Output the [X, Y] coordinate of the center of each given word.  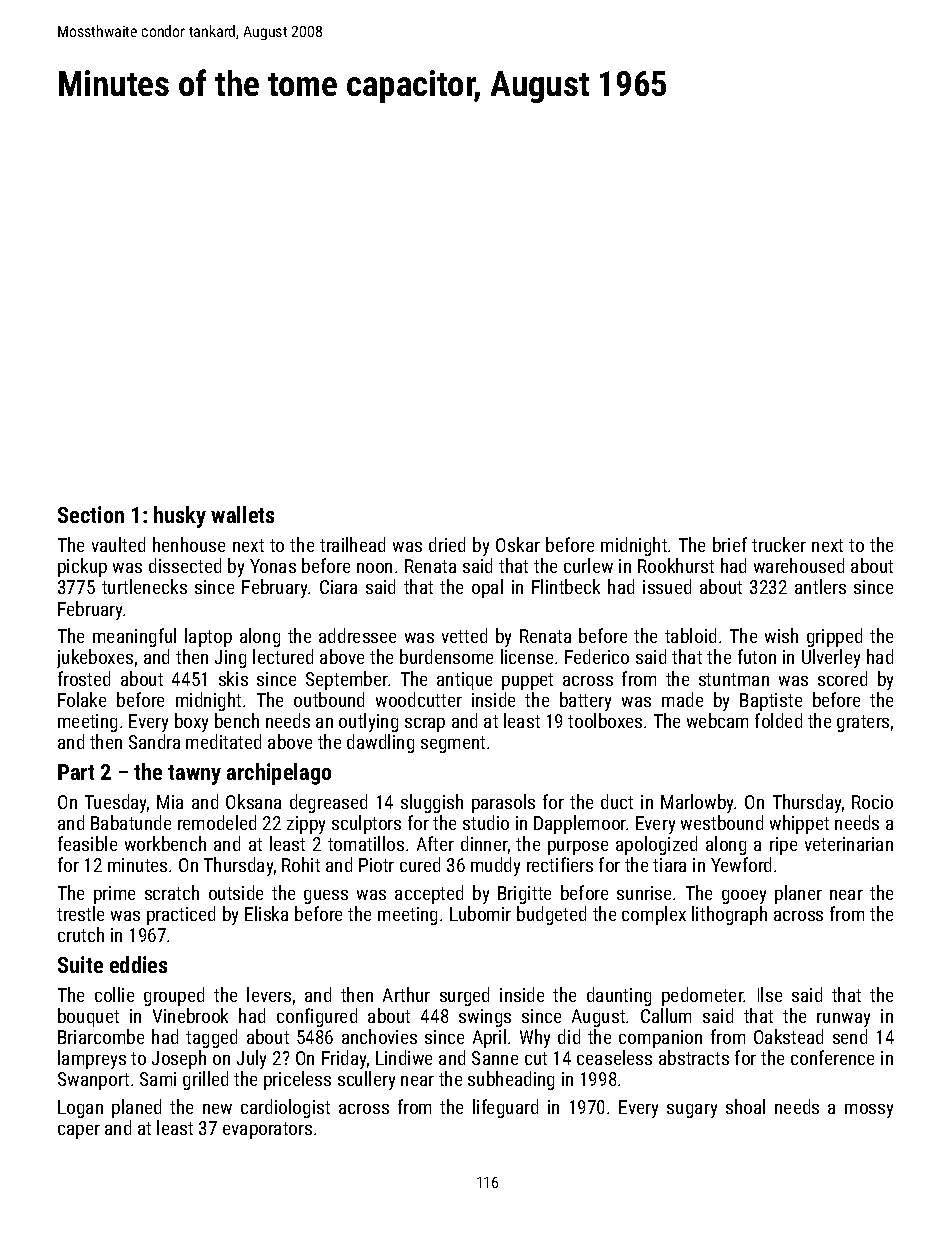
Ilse [770, 994]
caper [79, 1132]
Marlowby [698, 803]
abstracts [694, 1057]
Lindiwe [404, 1057]
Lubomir [480, 913]
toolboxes [605, 720]
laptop [208, 637]
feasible [87, 843]
